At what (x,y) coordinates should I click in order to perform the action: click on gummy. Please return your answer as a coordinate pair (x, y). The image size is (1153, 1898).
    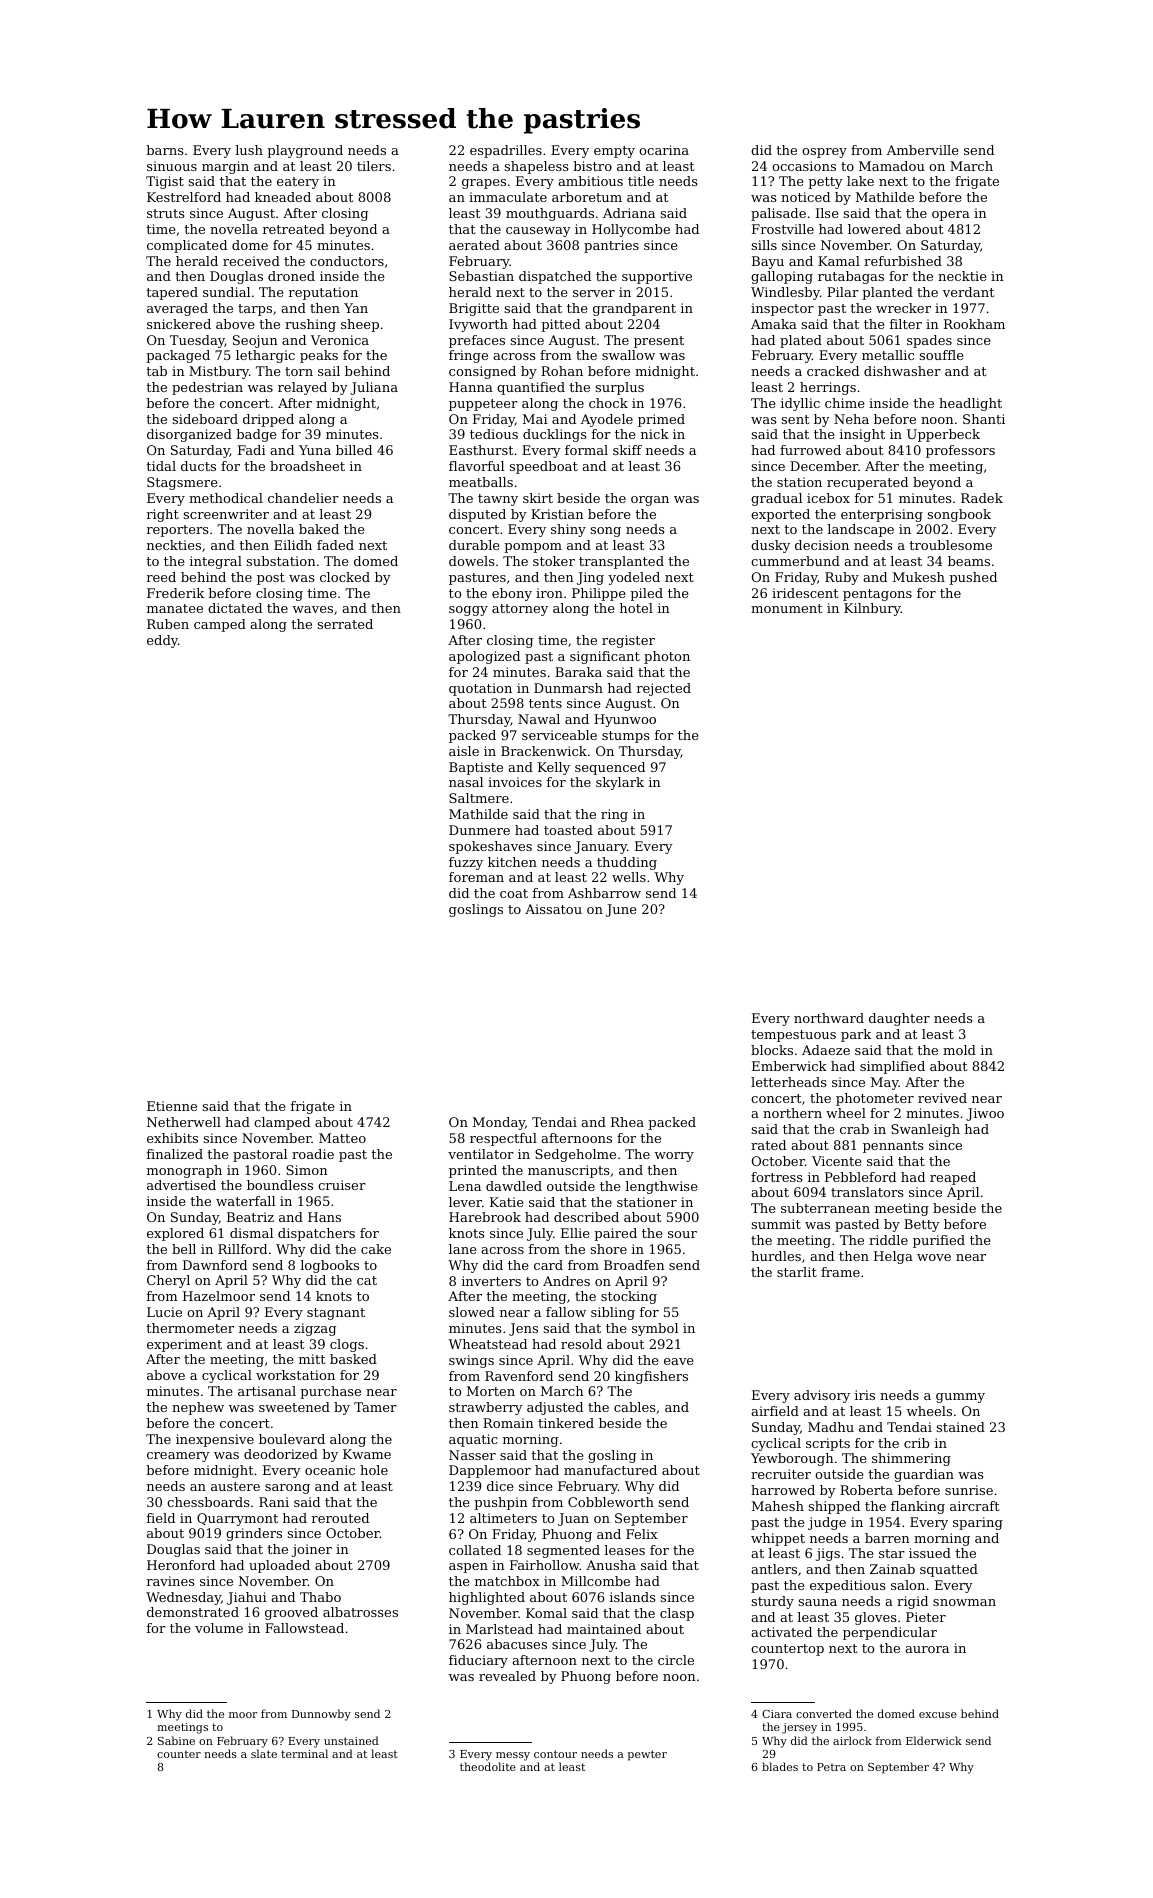
    Looking at the image, I should click on (960, 1398).
